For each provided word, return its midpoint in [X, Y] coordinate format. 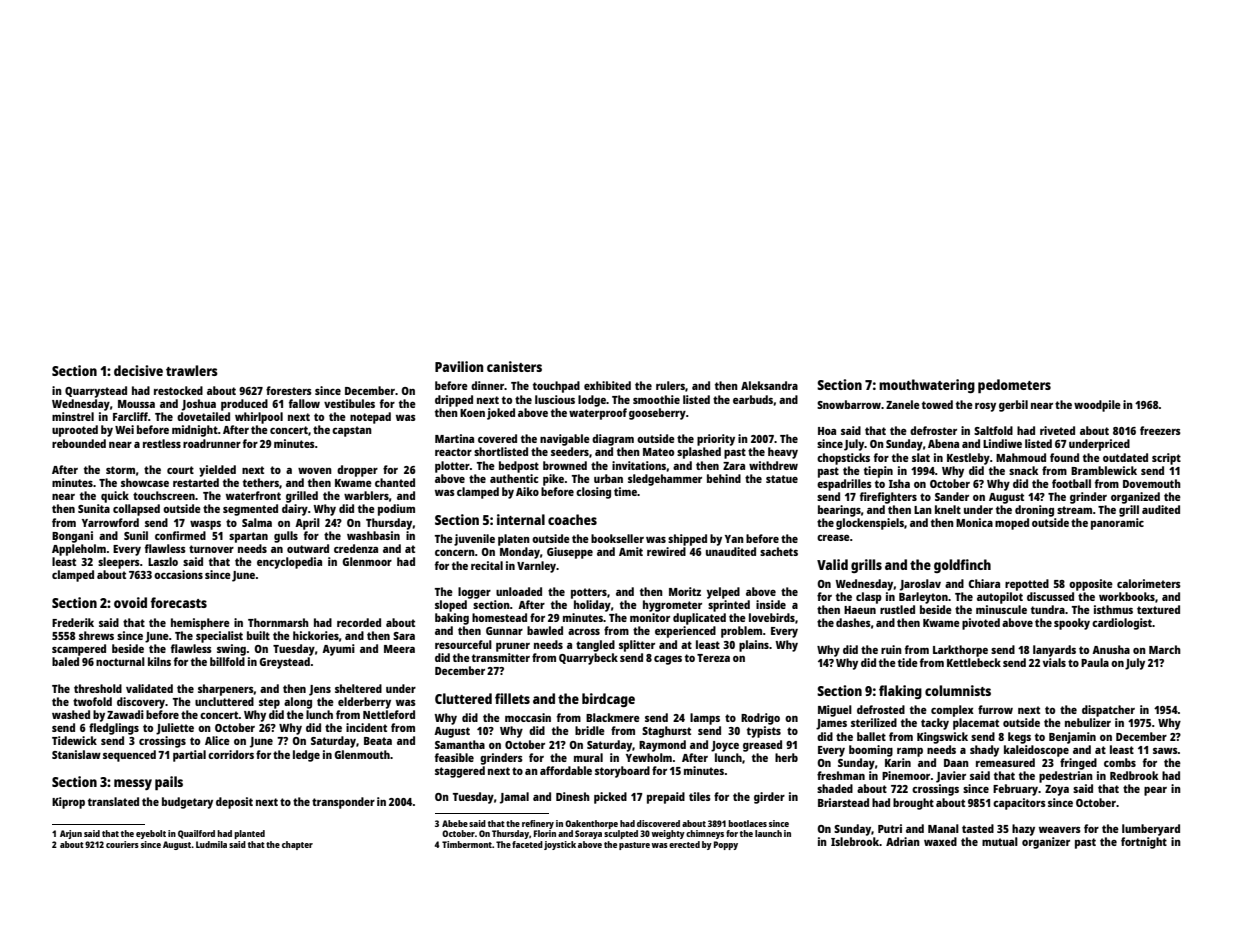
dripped [454, 401]
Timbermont [467, 844]
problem [741, 632]
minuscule [1001, 609]
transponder [343, 803]
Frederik [73, 622]
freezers [1160, 430]
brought [913, 804]
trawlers [192, 370]
